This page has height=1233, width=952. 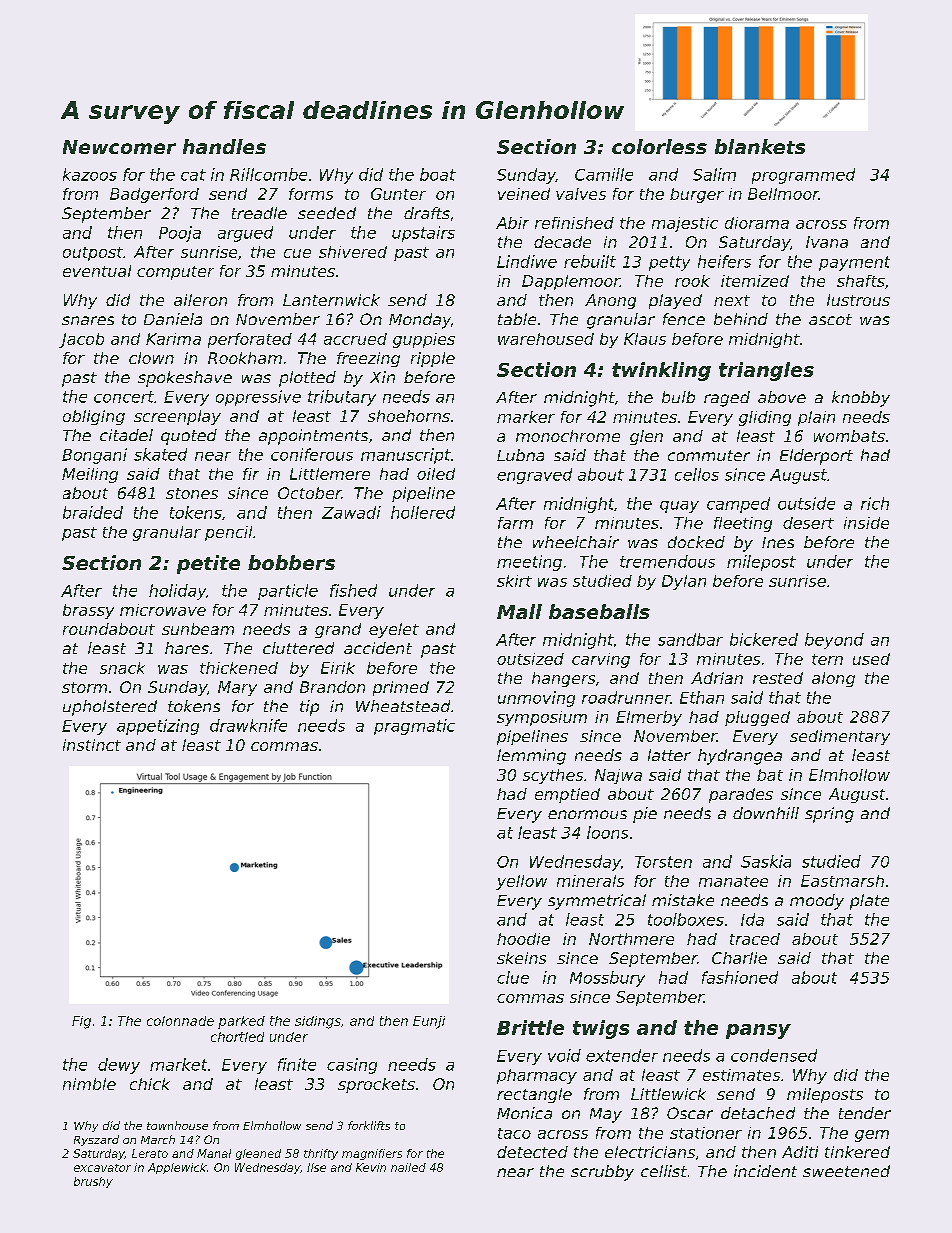 I want to click on braided, so click(x=93, y=512).
